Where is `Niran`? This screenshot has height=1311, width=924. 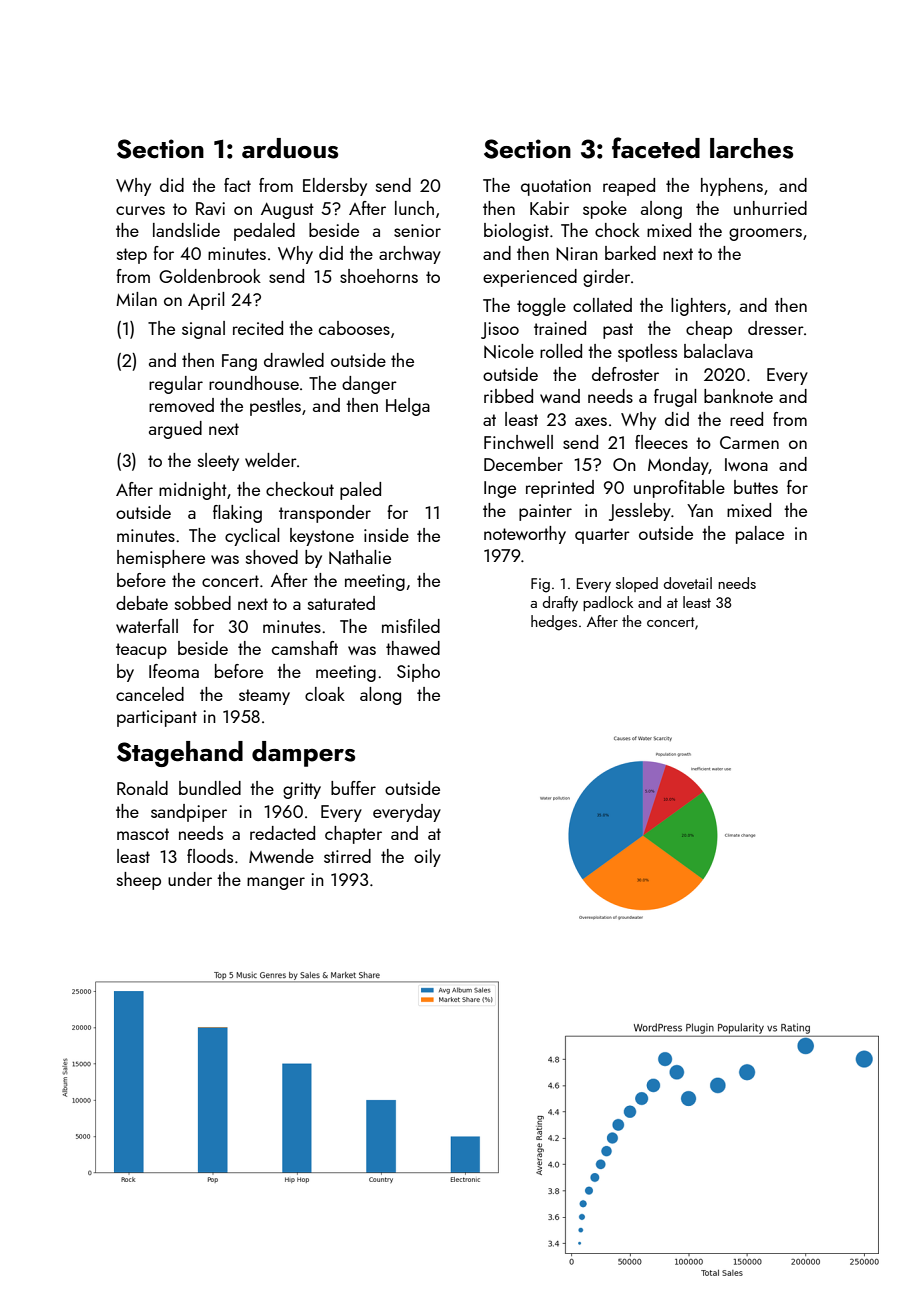
Niran is located at coordinates (577, 254).
